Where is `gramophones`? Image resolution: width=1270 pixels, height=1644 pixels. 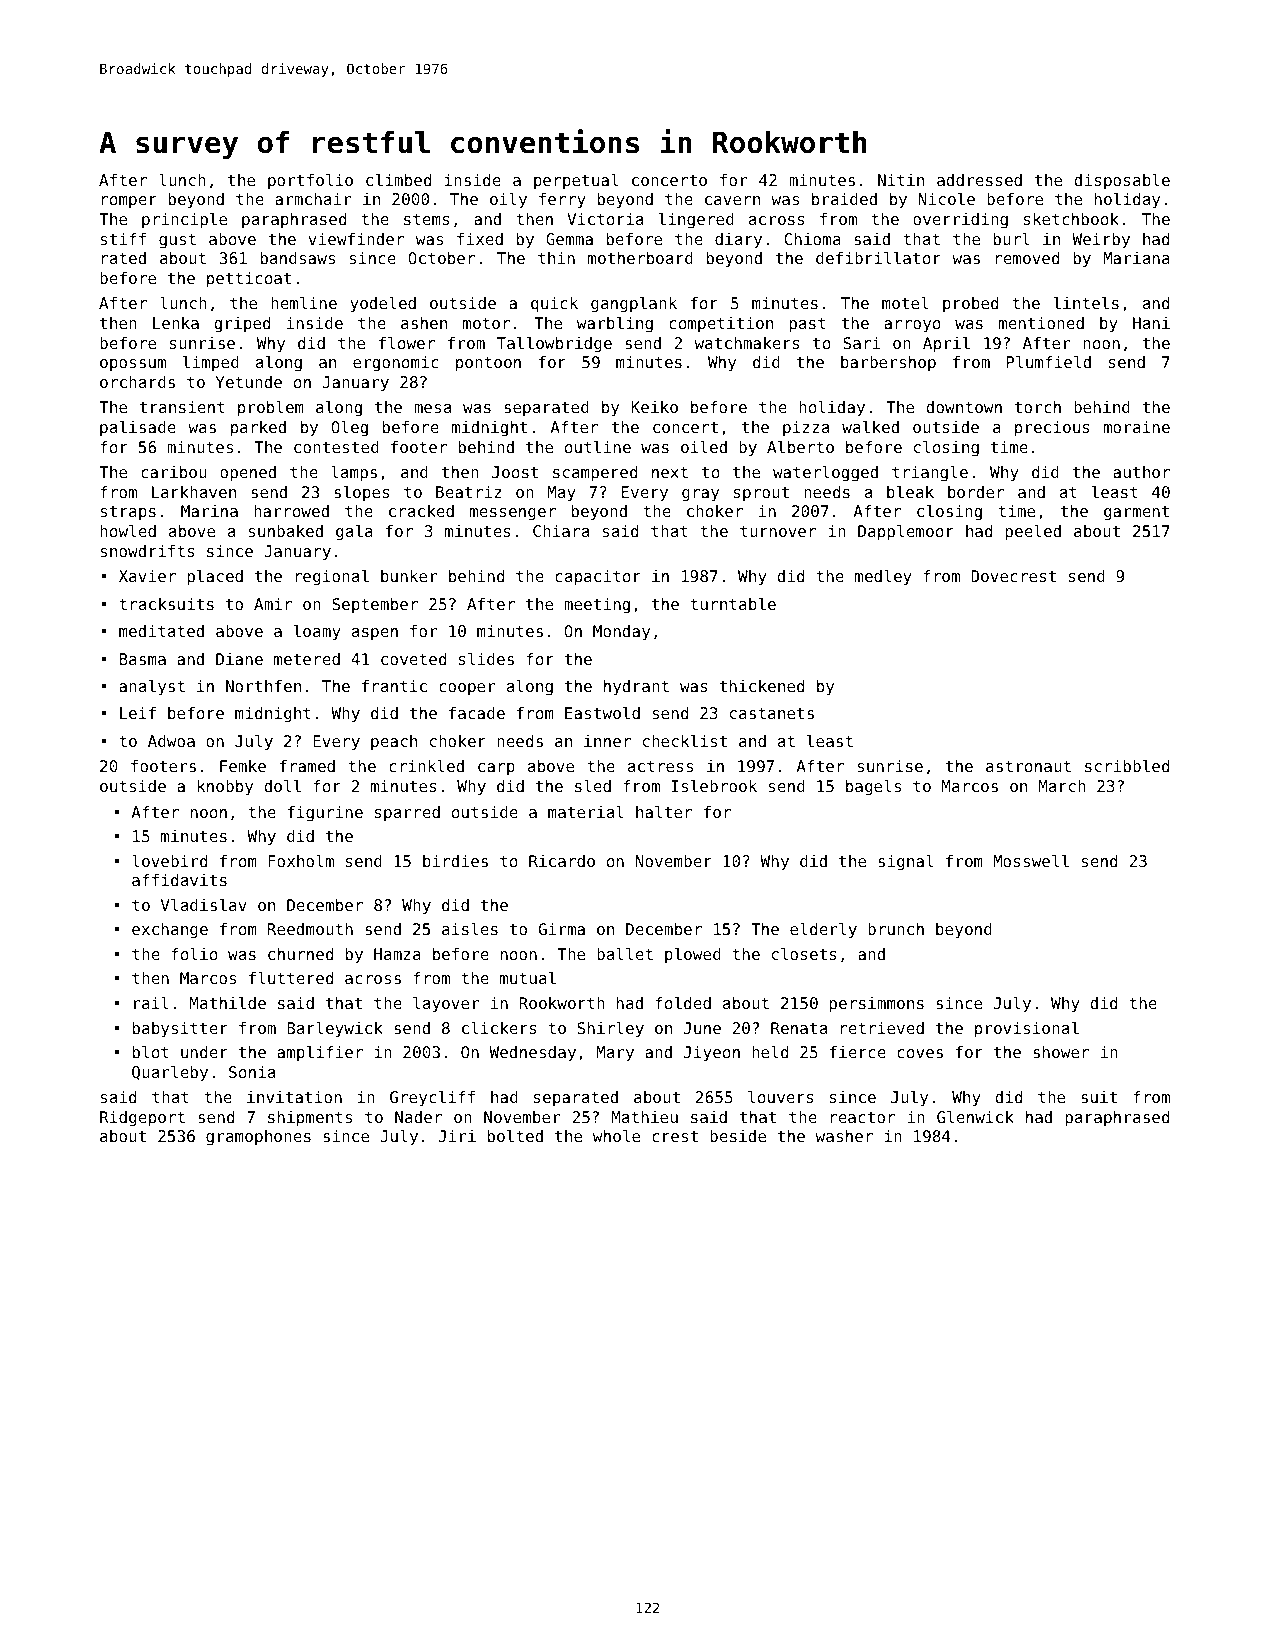
gramophones is located at coordinates (258, 1138).
